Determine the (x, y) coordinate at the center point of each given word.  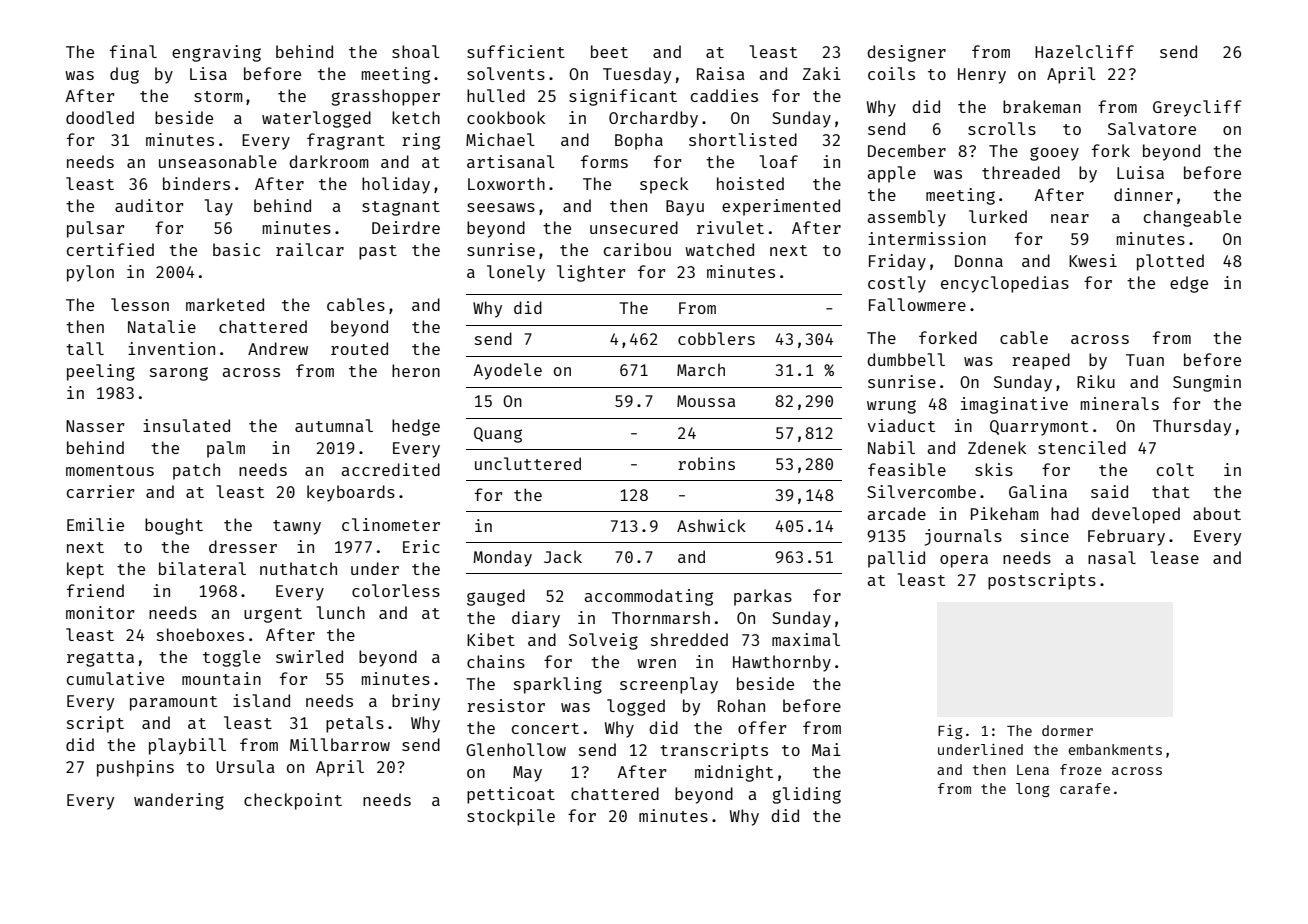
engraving (216, 53)
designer (906, 53)
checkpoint (293, 801)
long (1033, 790)
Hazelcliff (1084, 51)
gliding (806, 795)
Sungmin (1207, 383)
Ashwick (711, 525)
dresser (243, 546)
